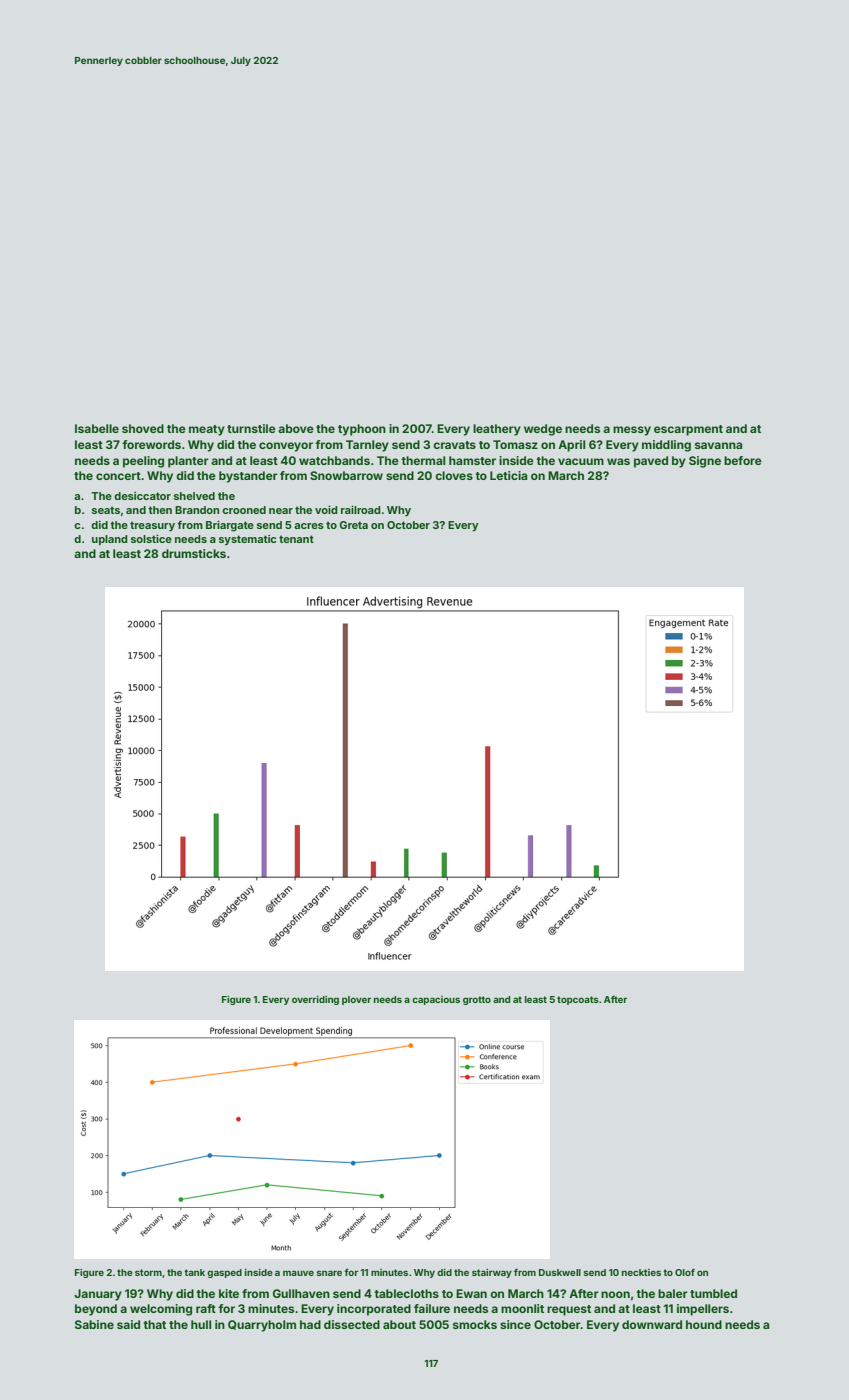  What do you see at coordinates (497, 430) in the page?
I see `leathery` at bounding box center [497, 430].
